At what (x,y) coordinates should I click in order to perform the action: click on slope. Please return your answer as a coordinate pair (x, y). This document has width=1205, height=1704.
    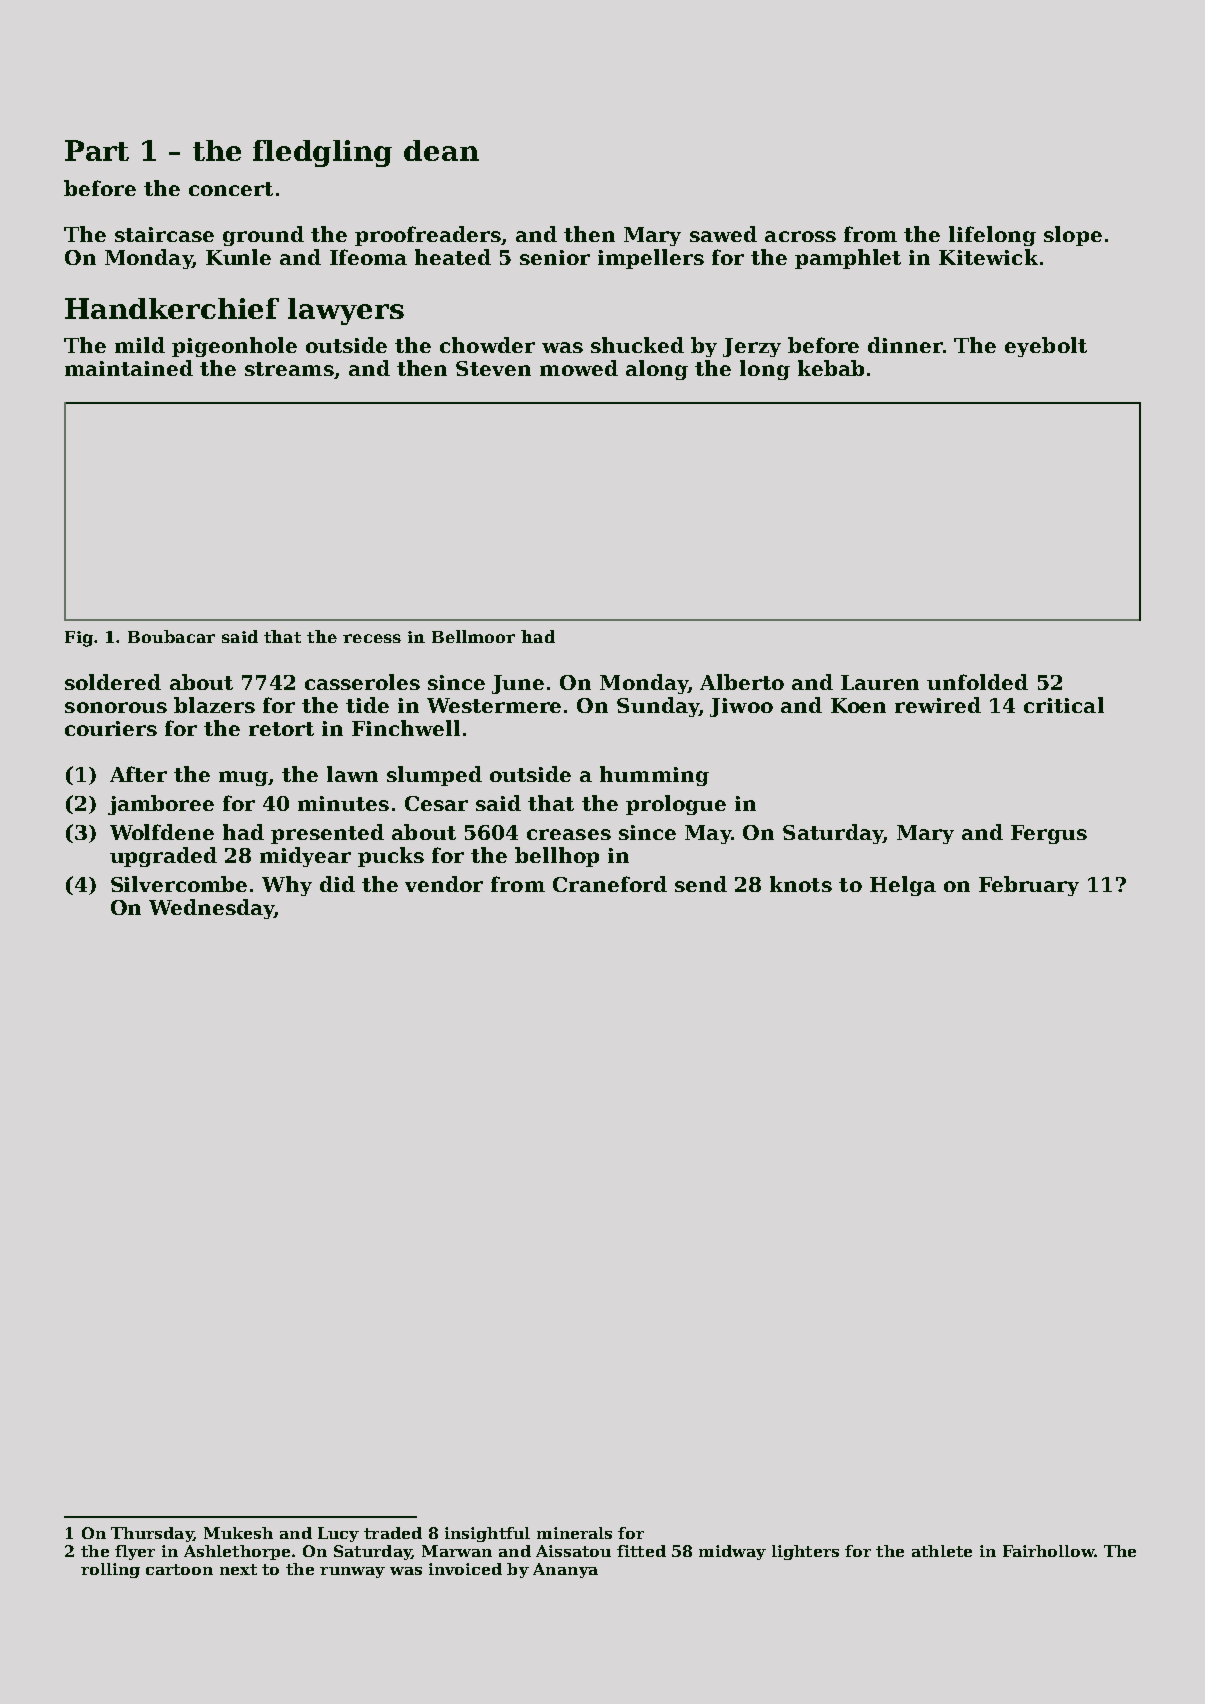
    Looking at the image, I should click on (1073, 236).
